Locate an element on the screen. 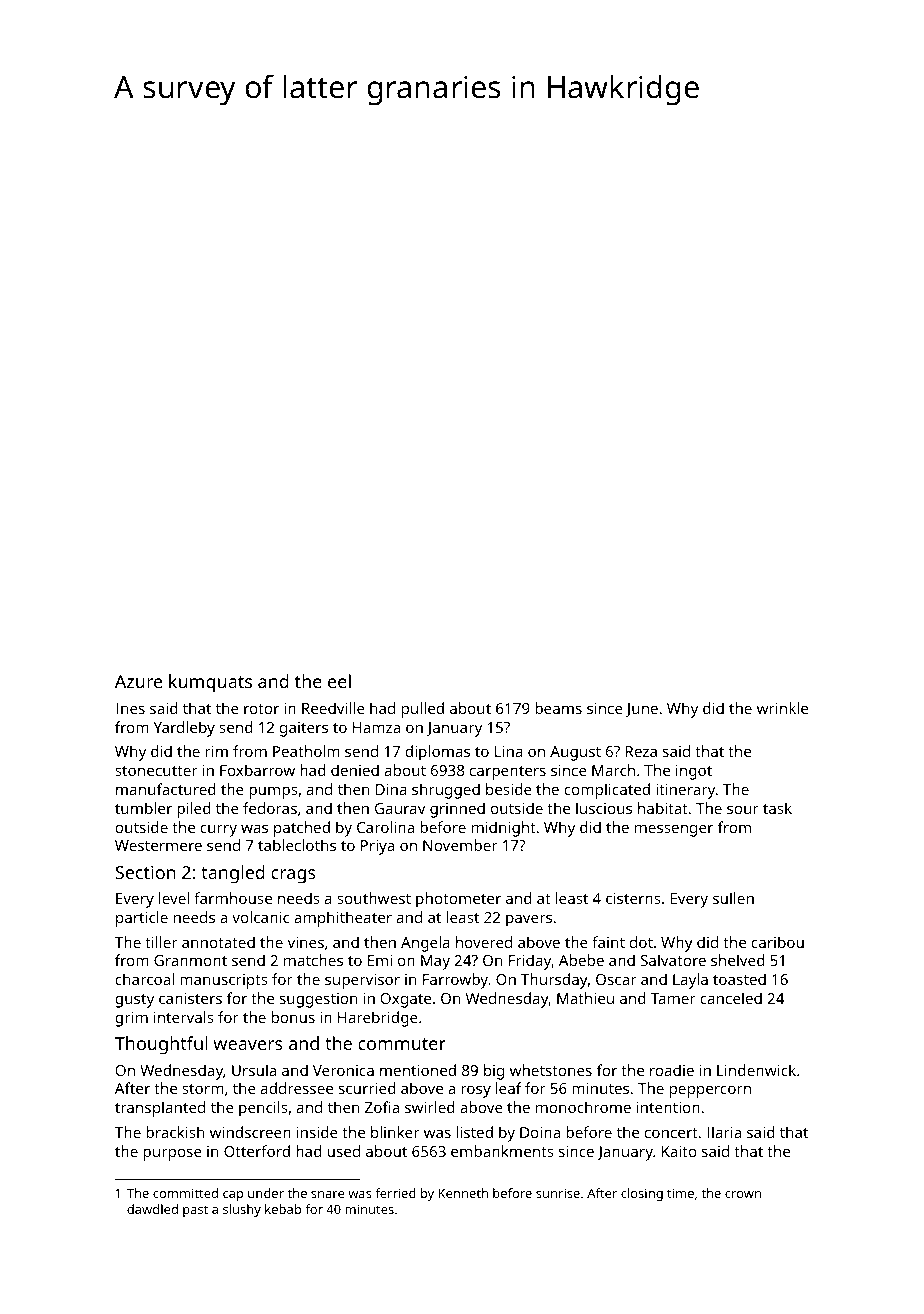  Emi is located at coordinates (380, 960).
